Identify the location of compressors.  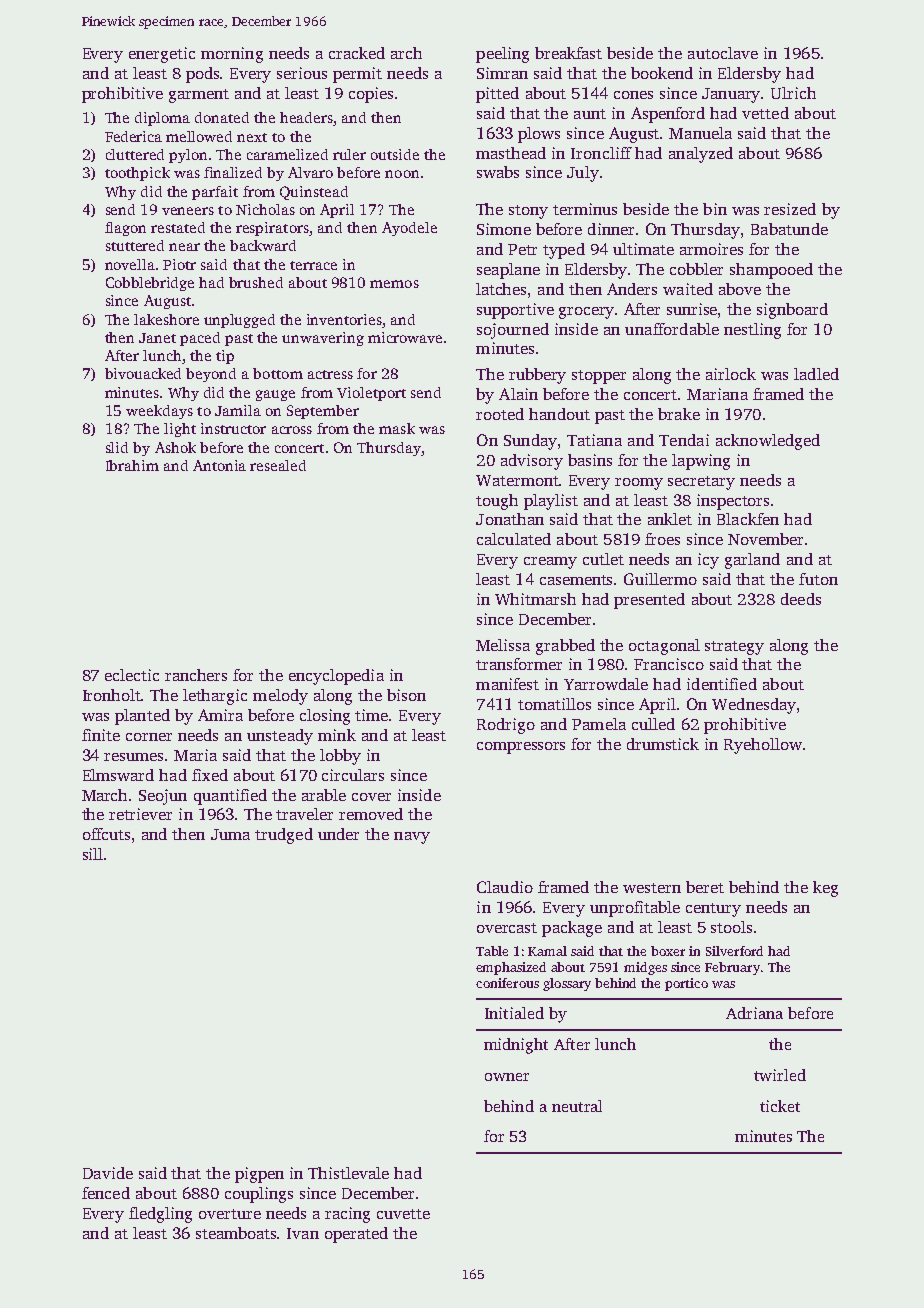
(521, 748).
